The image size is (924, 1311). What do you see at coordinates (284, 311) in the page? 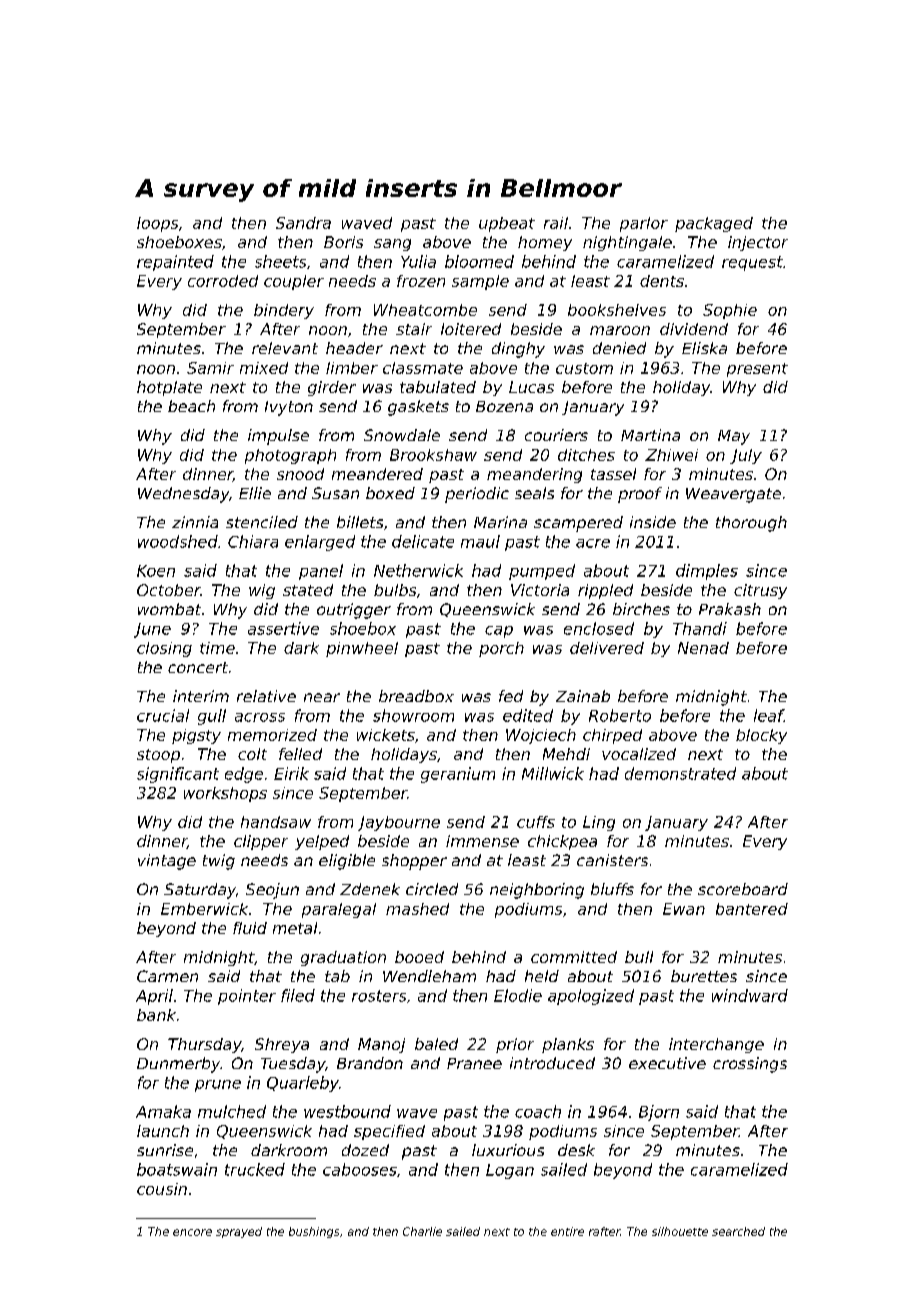
I see `bindery` at bounding box center [284, 311].
